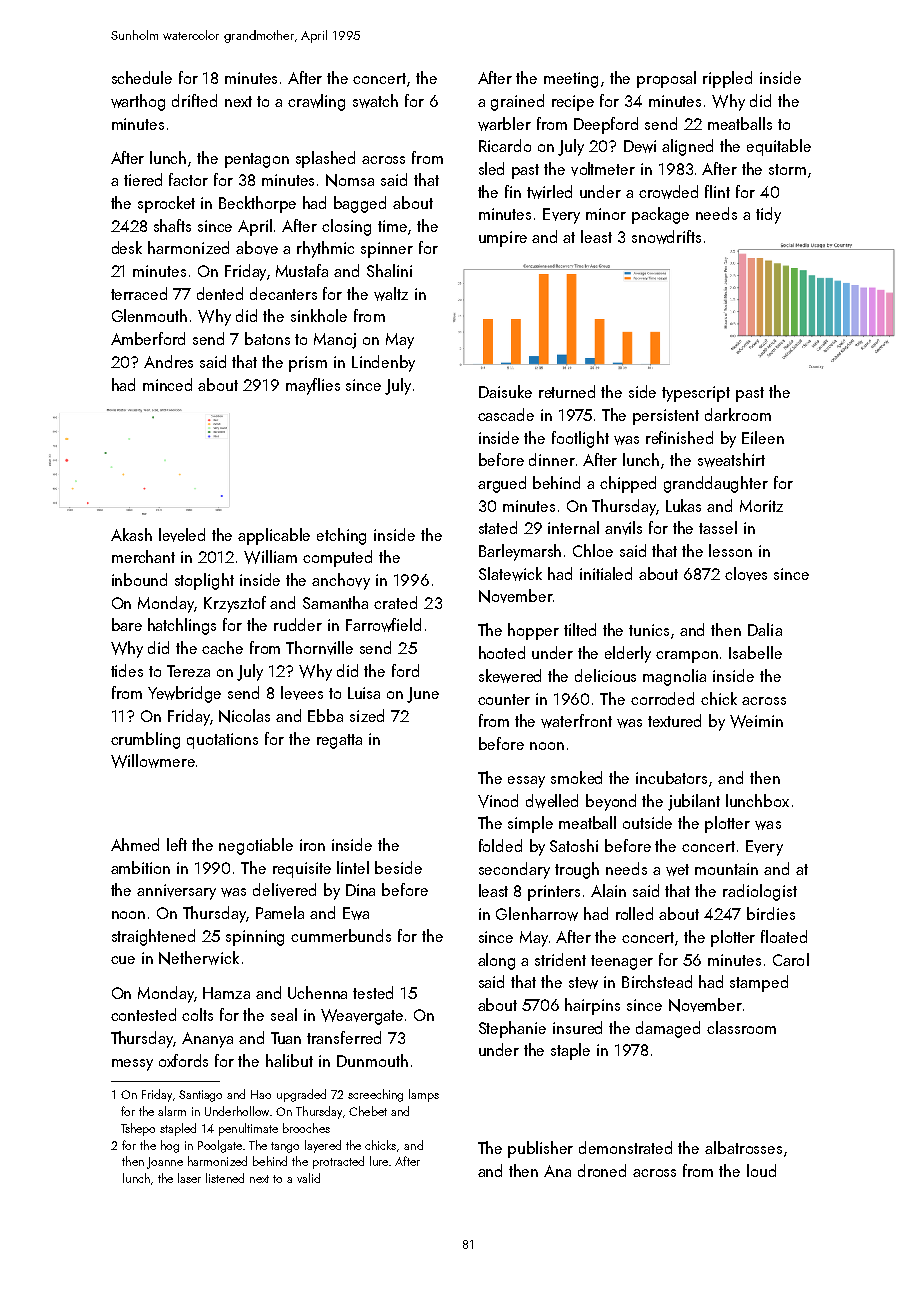  What do you see at coordinates (602, 1170) in the document?
I see `droned` at bounding box center [602, 1170].
